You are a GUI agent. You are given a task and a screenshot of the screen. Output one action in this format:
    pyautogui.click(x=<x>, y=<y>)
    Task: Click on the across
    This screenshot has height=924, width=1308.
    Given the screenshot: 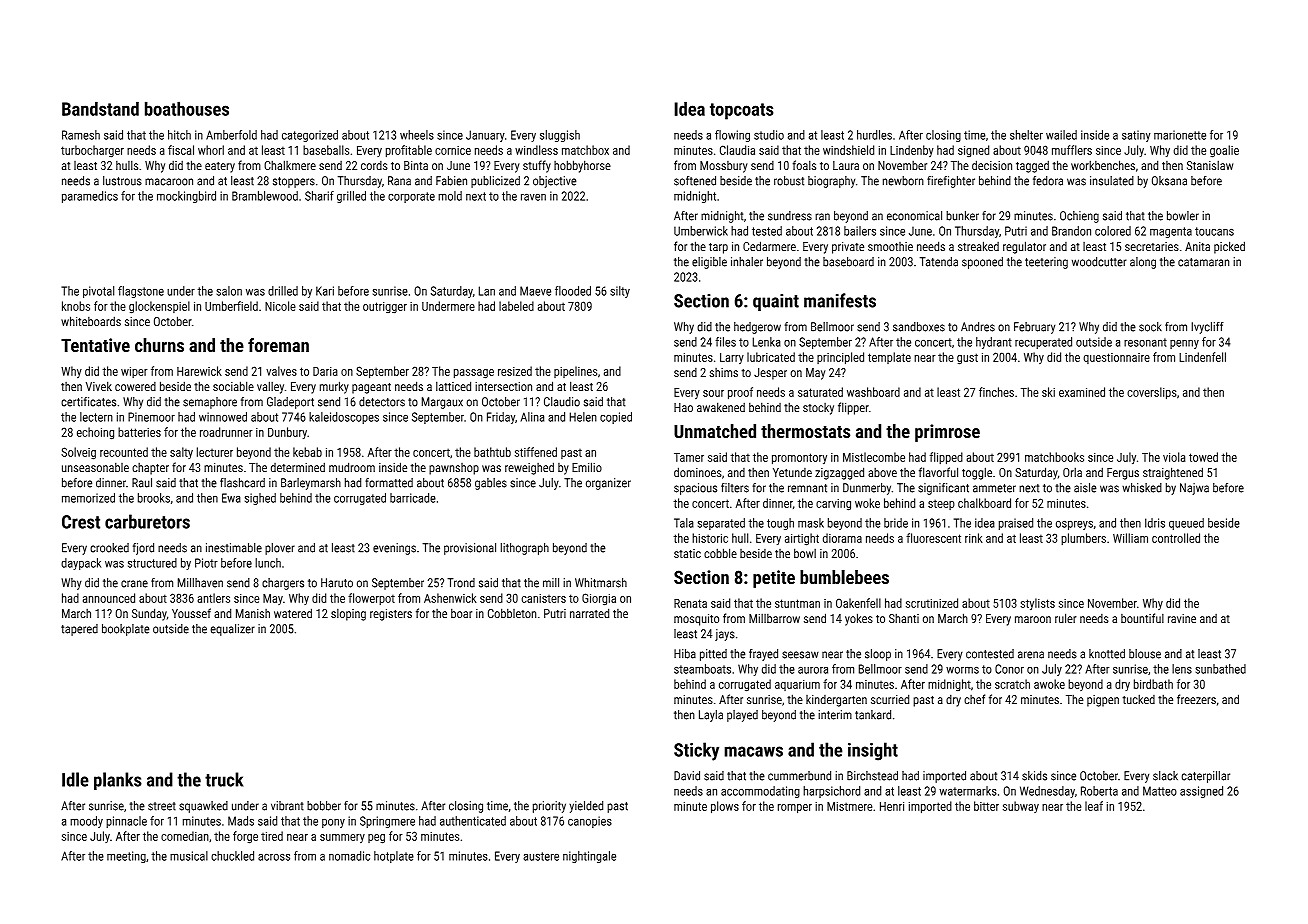 What is the action you would take?
    pyautogui.click(x=274, y=857)
